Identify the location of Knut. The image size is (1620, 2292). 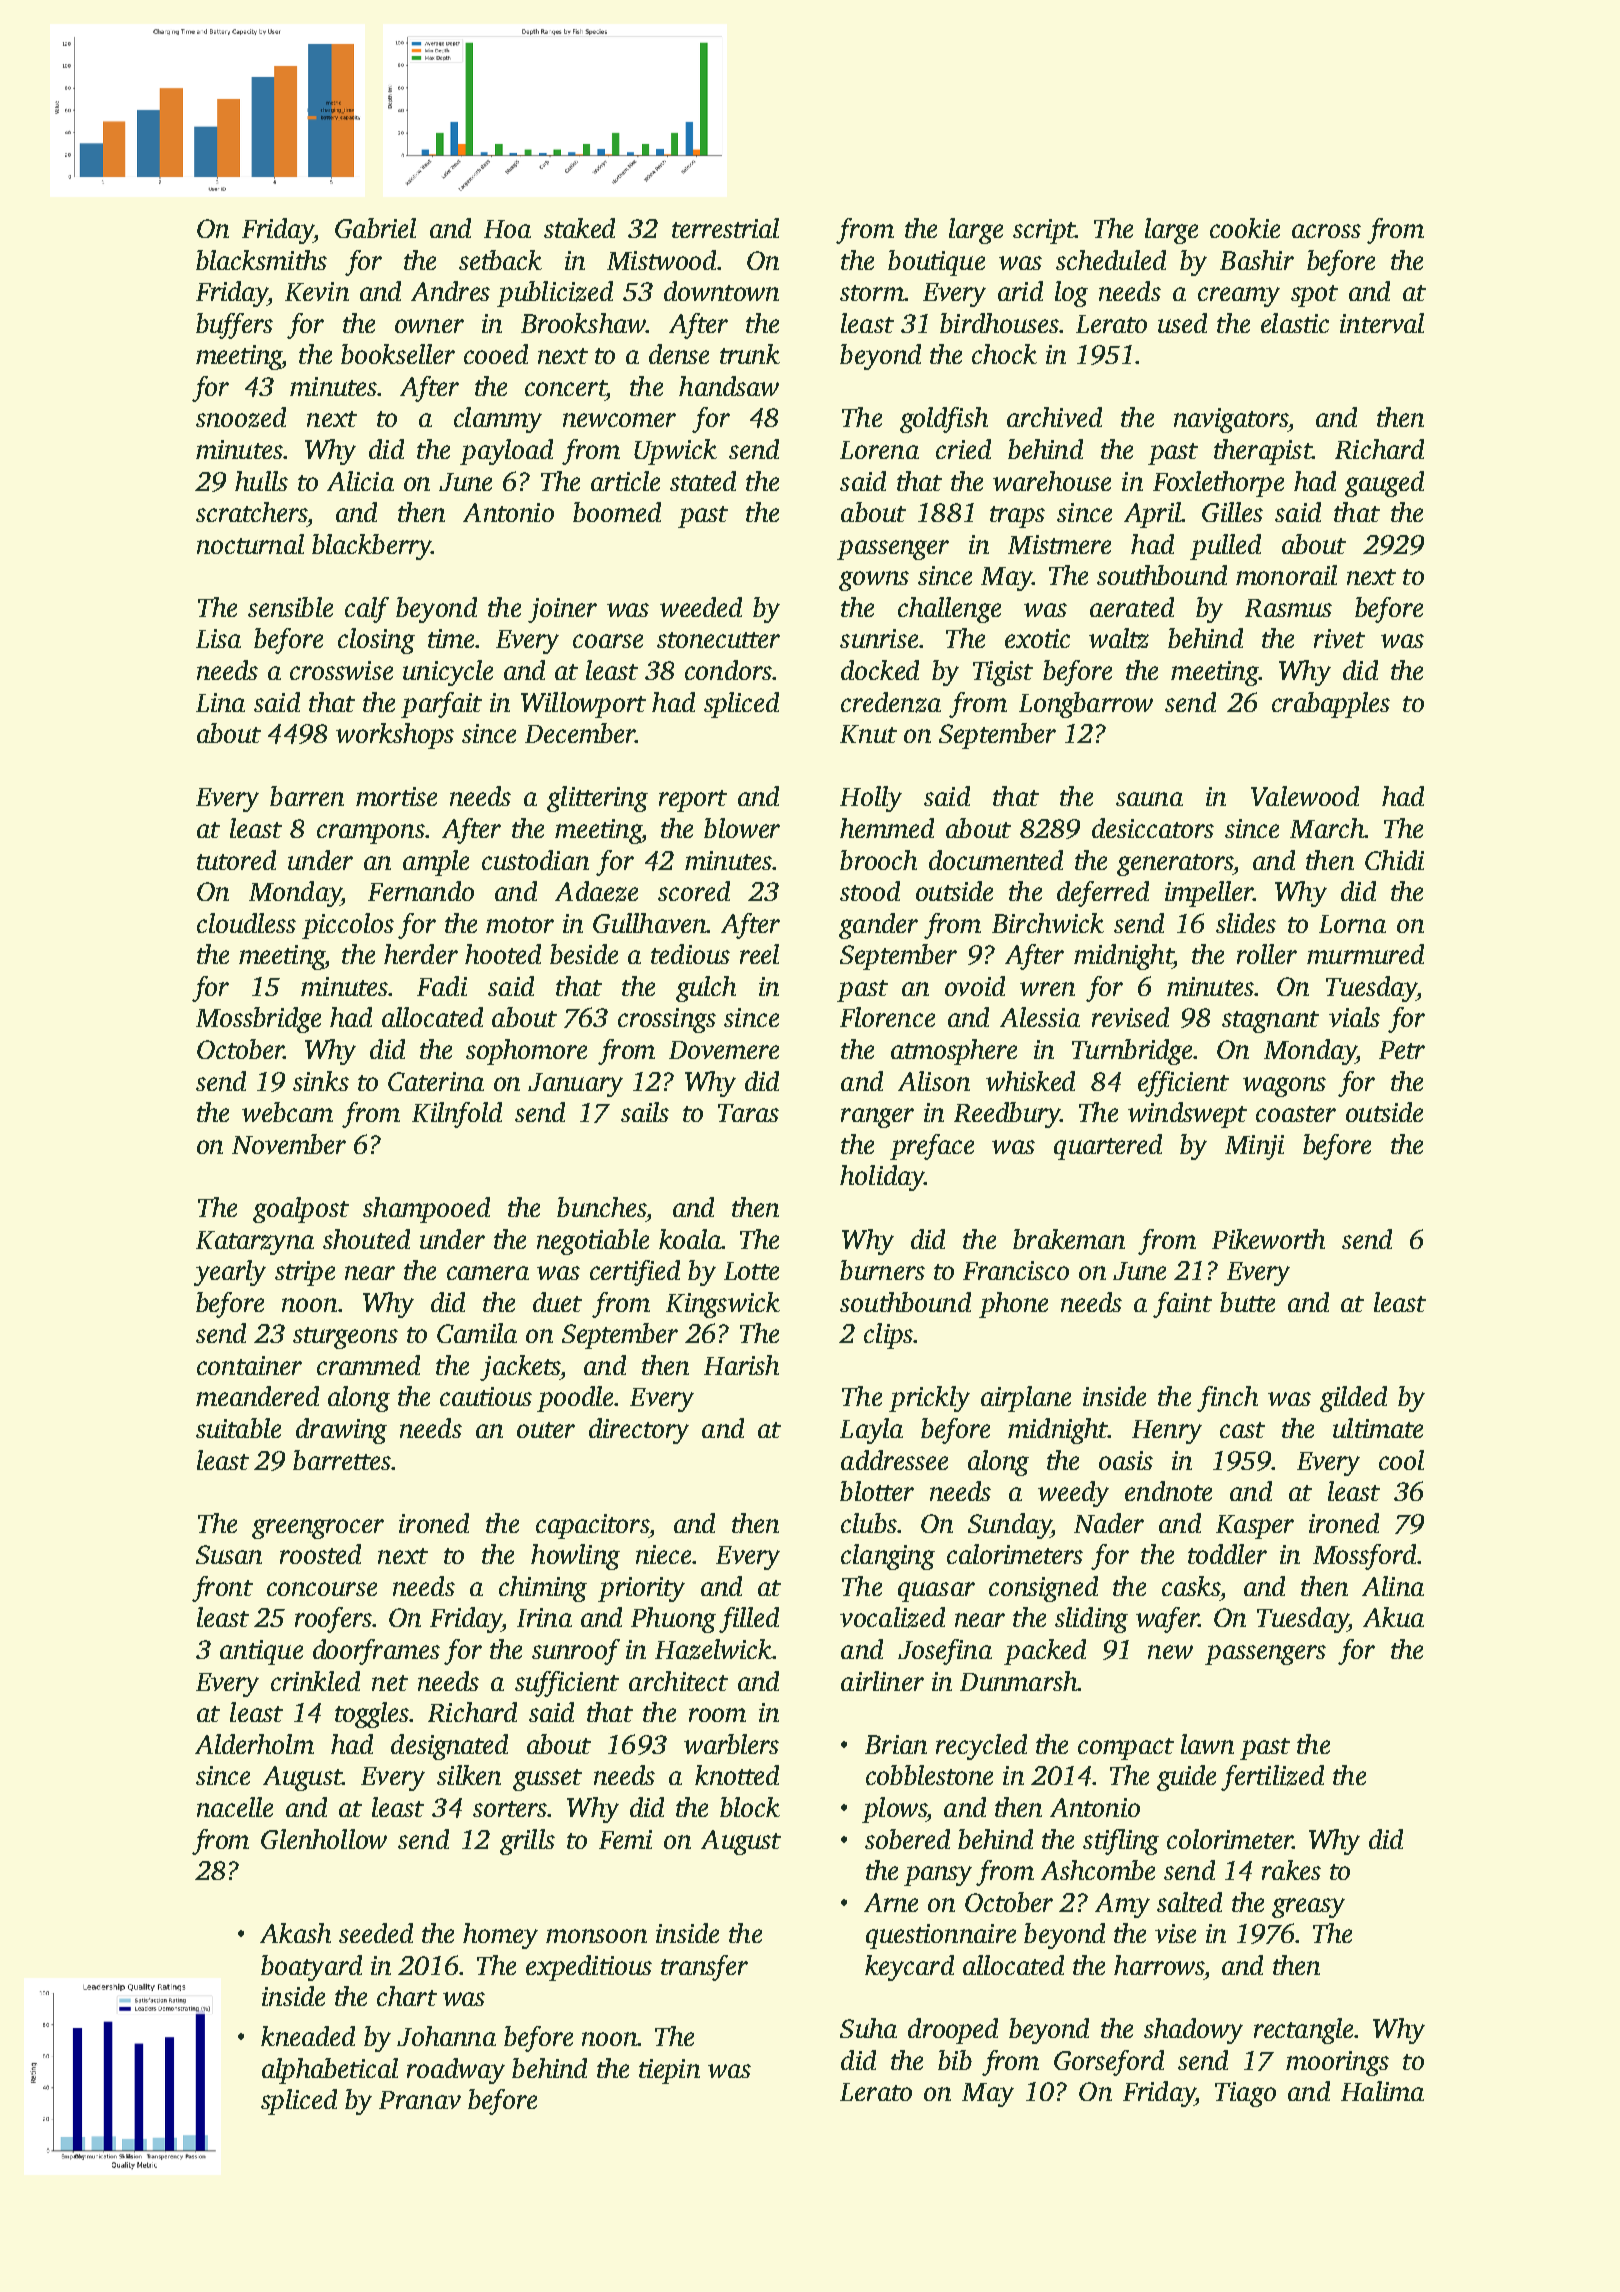
(868, 734).
